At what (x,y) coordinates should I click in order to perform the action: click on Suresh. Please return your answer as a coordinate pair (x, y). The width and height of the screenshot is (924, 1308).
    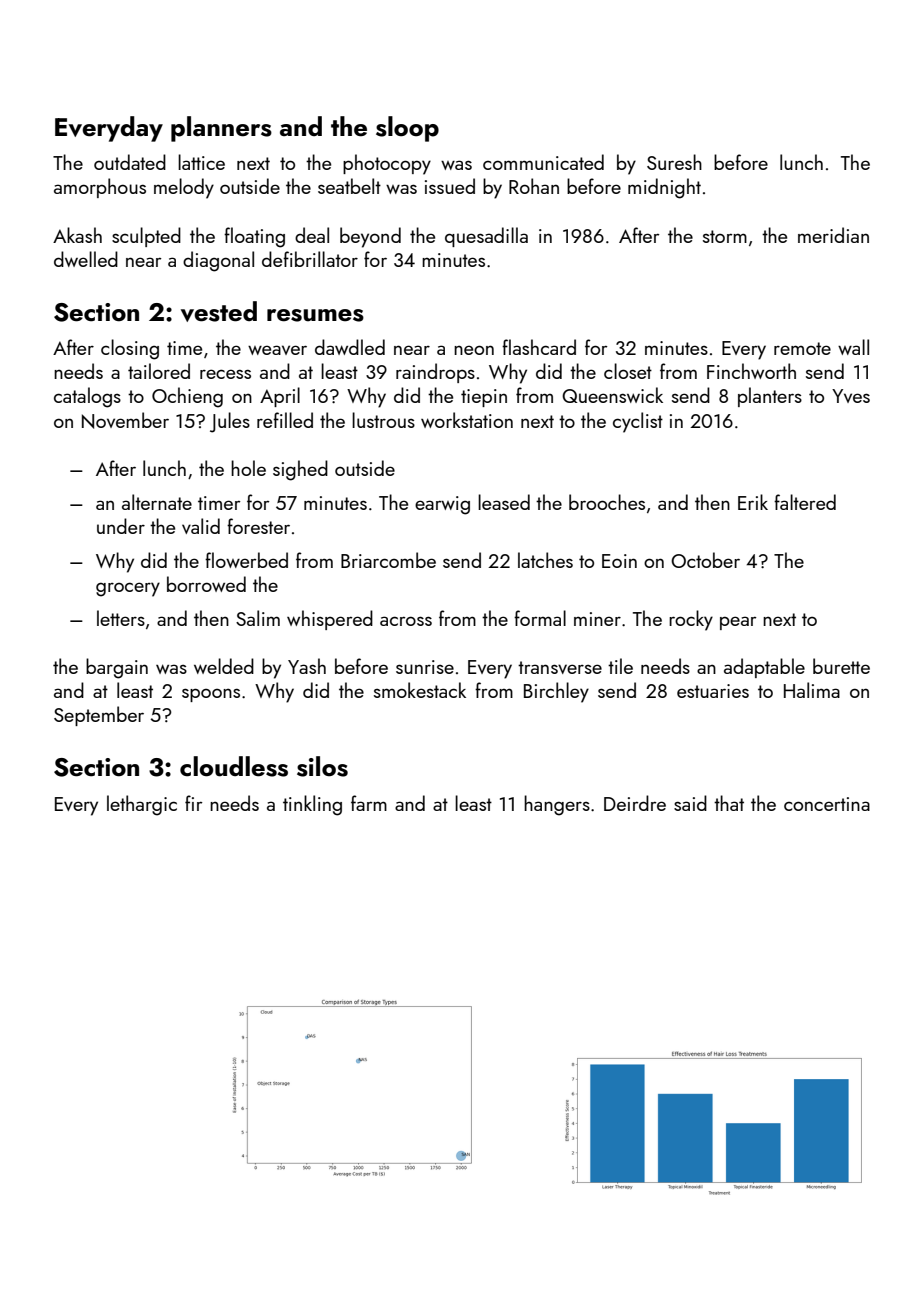
    Looking at the image, I should click on (674, 162).
